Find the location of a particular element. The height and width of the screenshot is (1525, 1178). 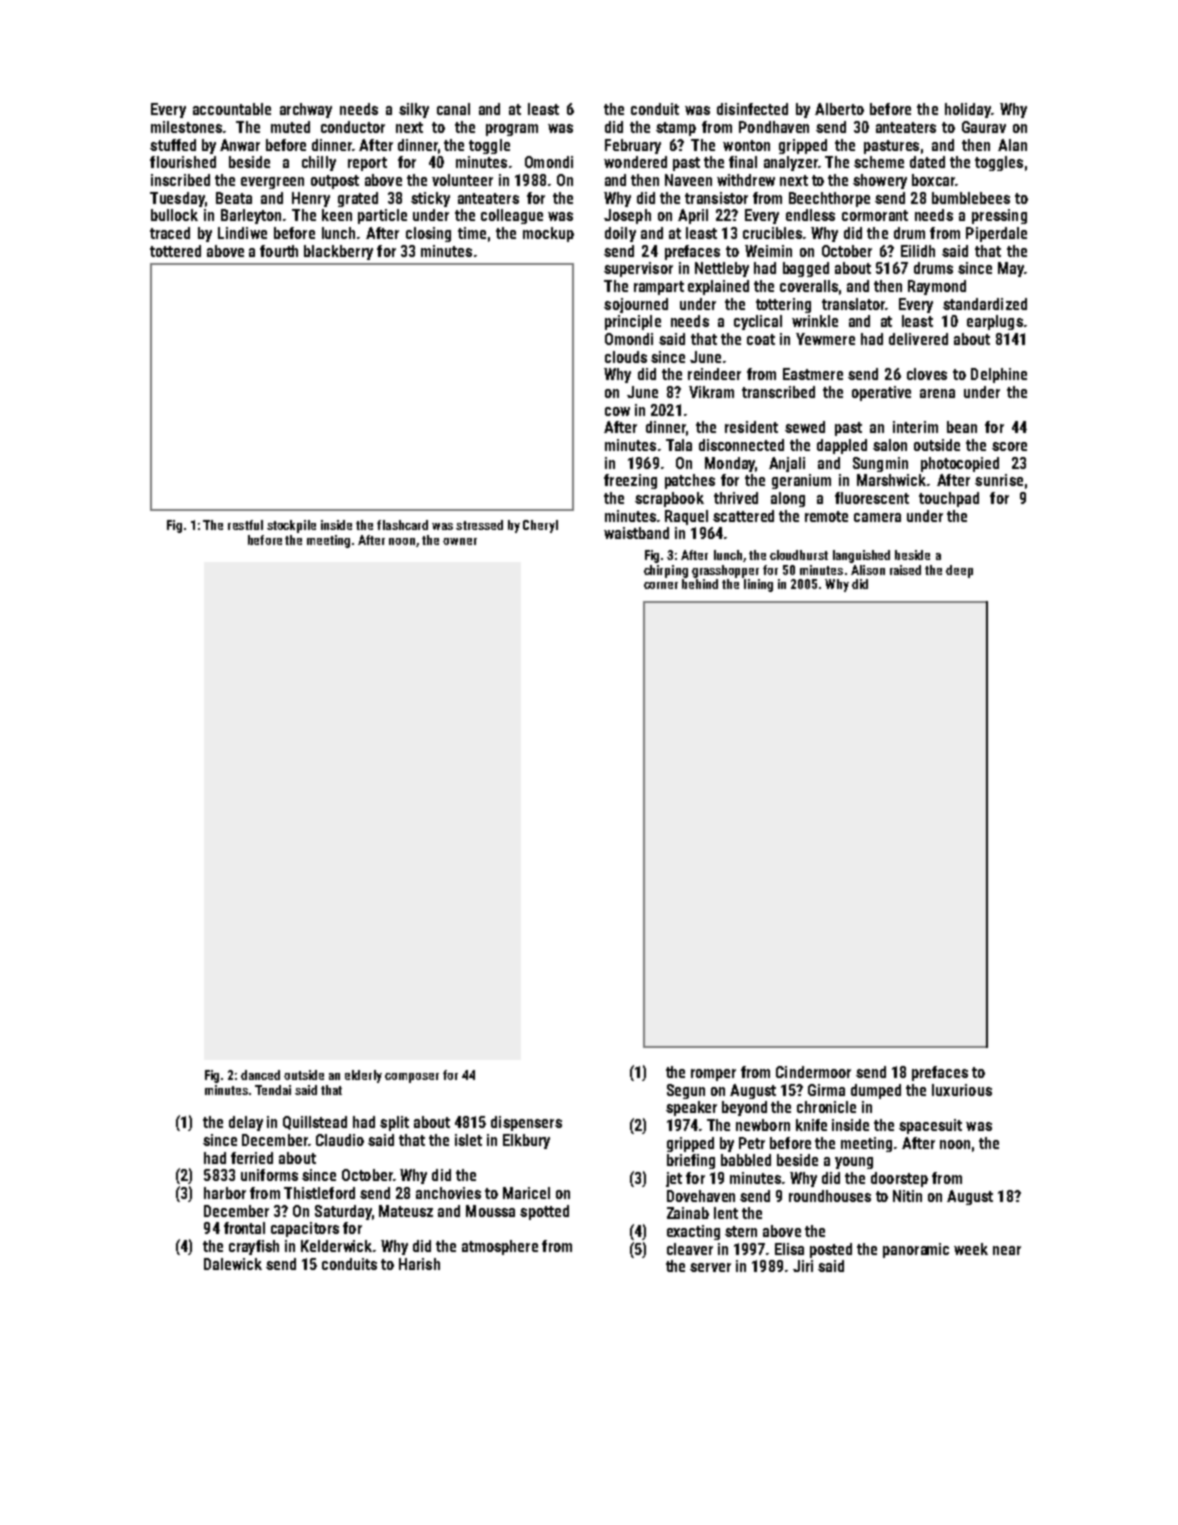

doily is located at coordinates (620, 234).
